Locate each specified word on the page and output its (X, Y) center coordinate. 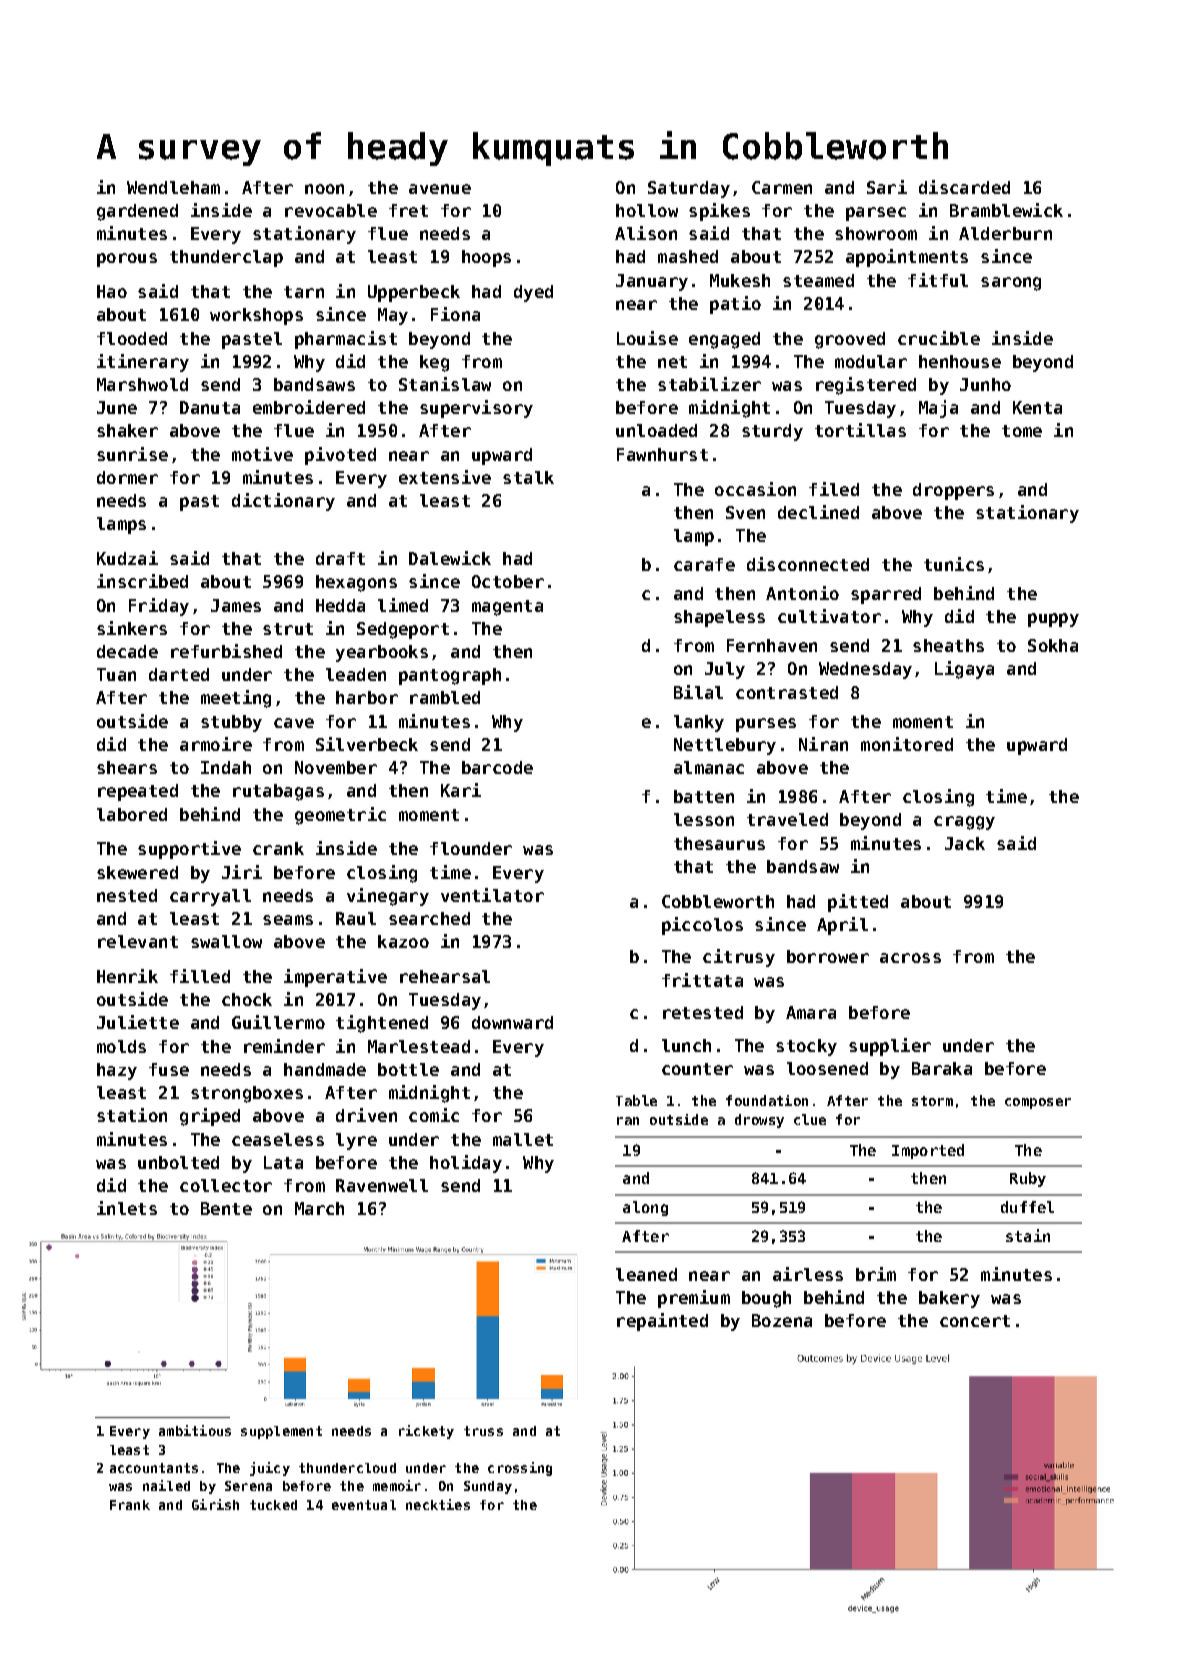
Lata (283, 1162)
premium (694, 1299)
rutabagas (278, 792)
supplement (281, 1432)
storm (932, 1101)
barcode (497, 767)
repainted (662, 1322)
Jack (965, 843)
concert (975, 1321)
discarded (964, 187)
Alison (646, 233)
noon (324, 189)
